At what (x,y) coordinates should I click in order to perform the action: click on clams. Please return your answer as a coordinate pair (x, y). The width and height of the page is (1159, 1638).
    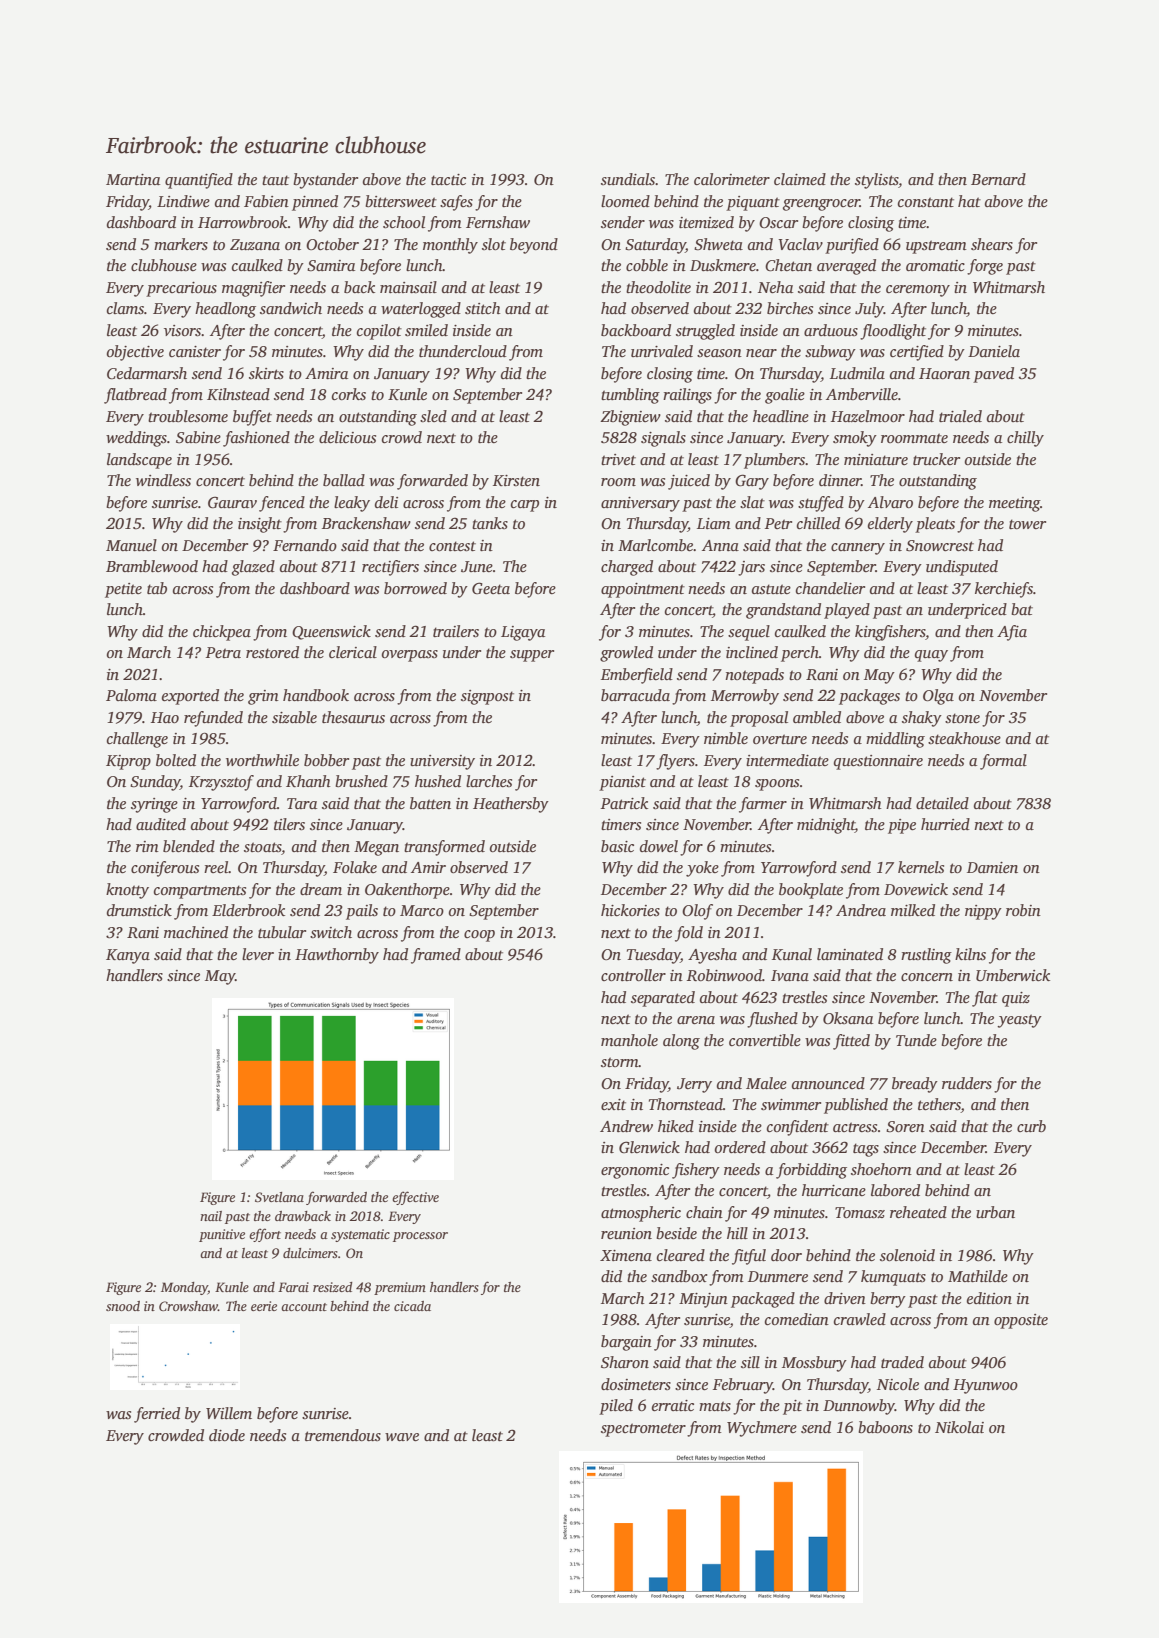
    Looking at the image, I should click on (125, 308).
